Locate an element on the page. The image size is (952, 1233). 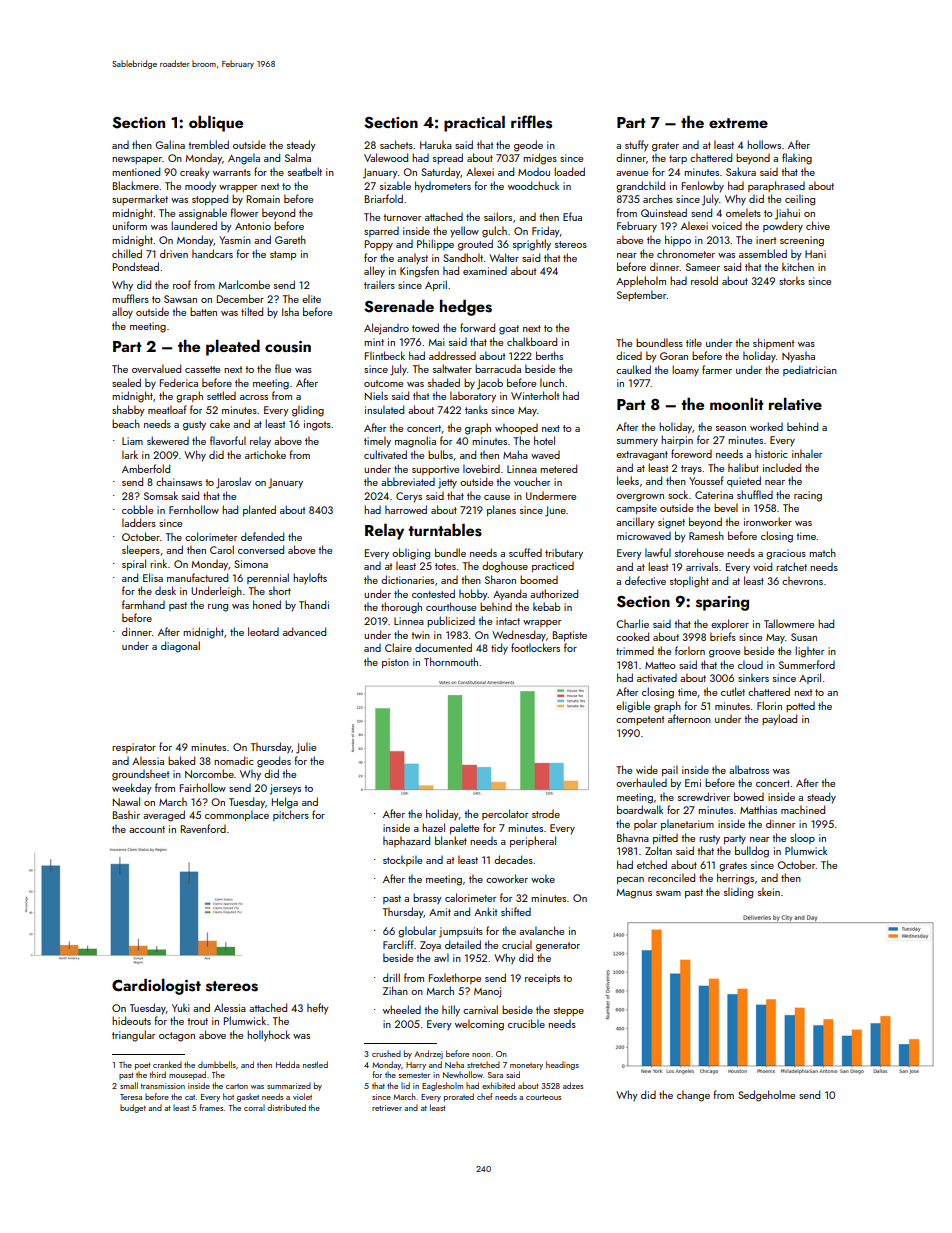
hollyhock is located at coordinates (268, 1036).
